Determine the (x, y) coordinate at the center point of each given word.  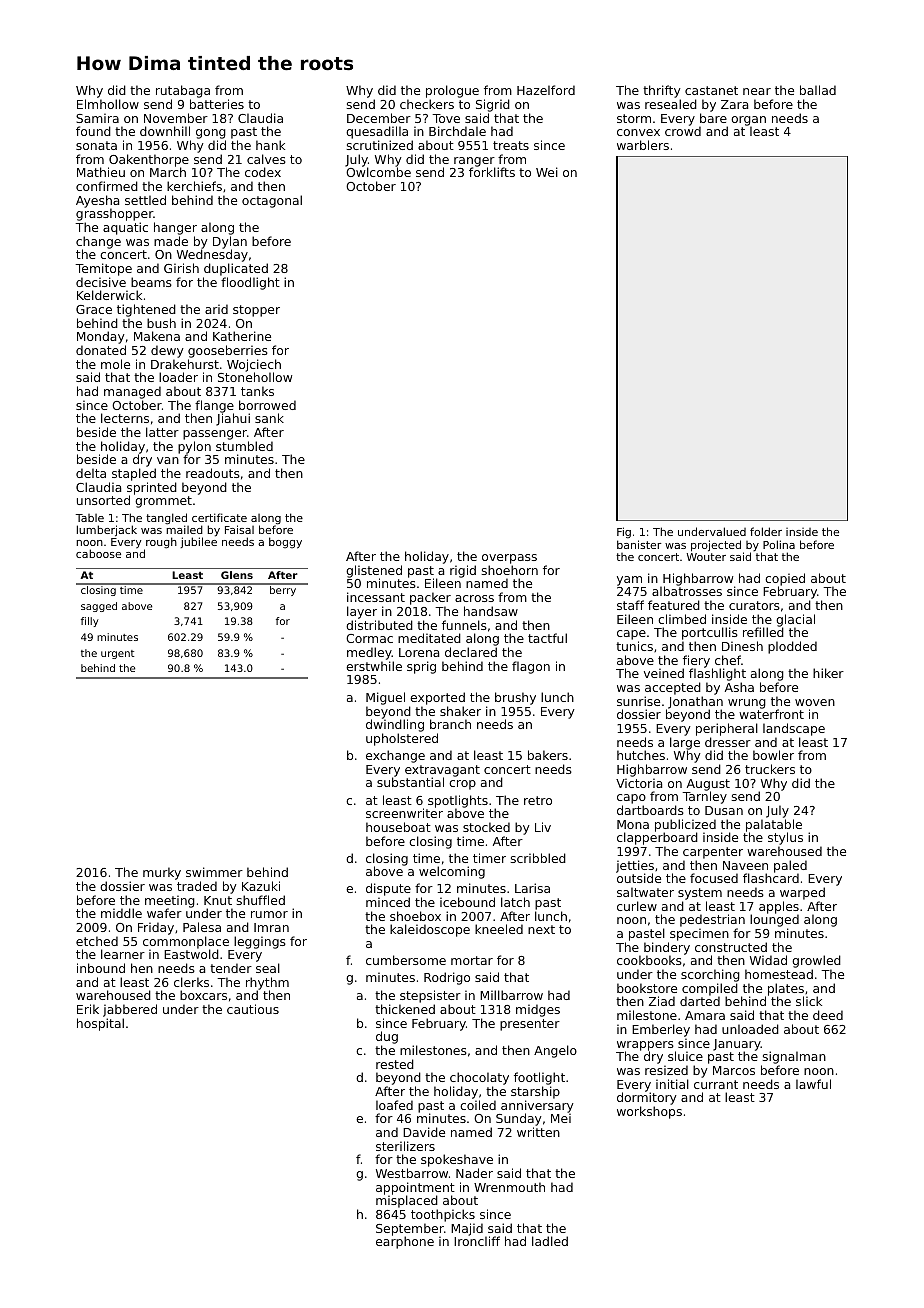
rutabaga (183, 91)
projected (716, 546)
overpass (509, 559)
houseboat (398, 827)
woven (815, 702)
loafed (394, 1105)
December (379, 118)
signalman (794, 1057)
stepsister (430, 996)
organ (748, 121)
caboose (98, 553)
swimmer (214, 872)
